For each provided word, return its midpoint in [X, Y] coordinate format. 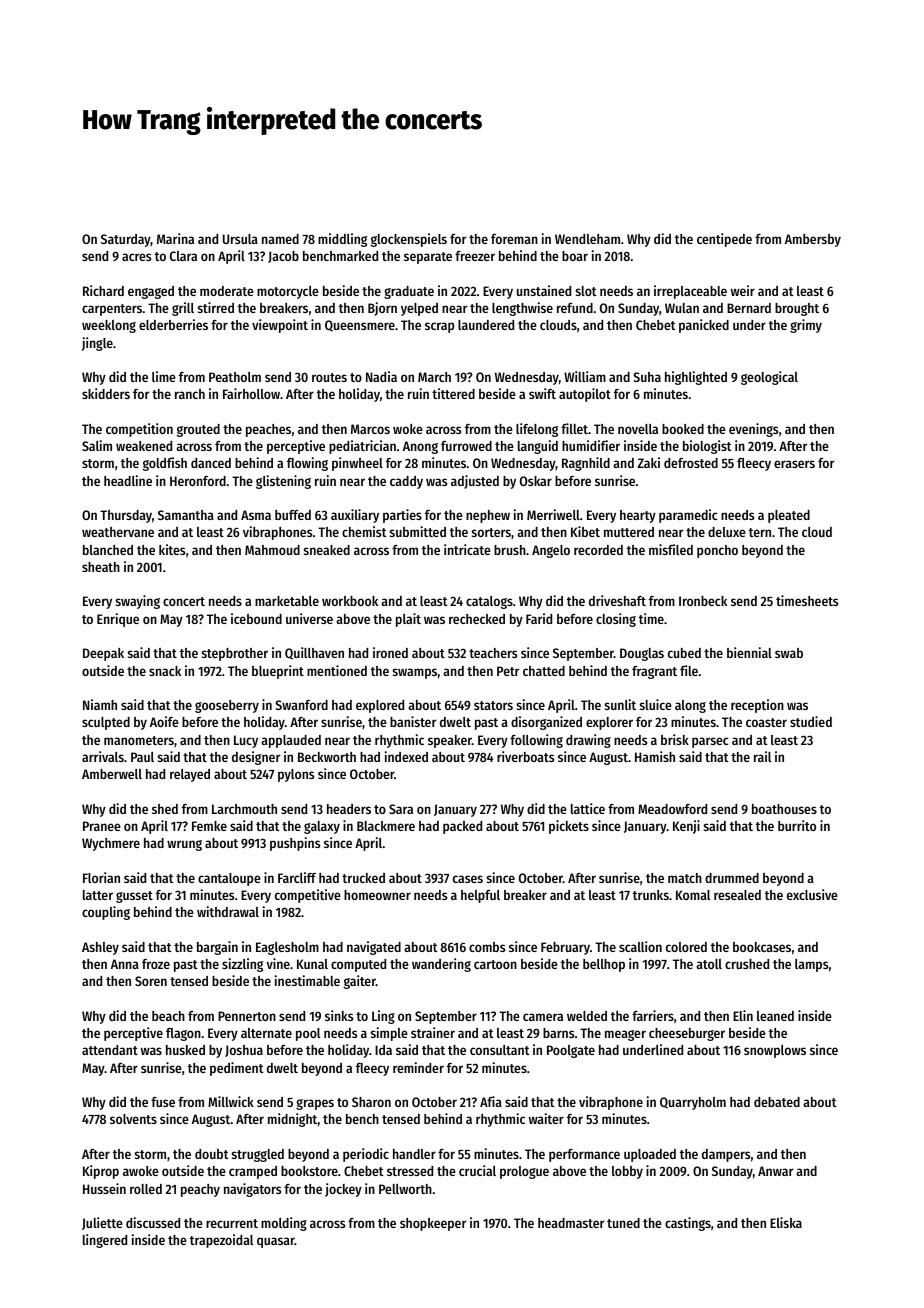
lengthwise [522, 309]
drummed [732, 878]
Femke [209, 826]
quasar [276, 1242]
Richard [103, 290]
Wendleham [587, 239]
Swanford [302, 705]
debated [777, 1102]
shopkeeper [433, 1224]
